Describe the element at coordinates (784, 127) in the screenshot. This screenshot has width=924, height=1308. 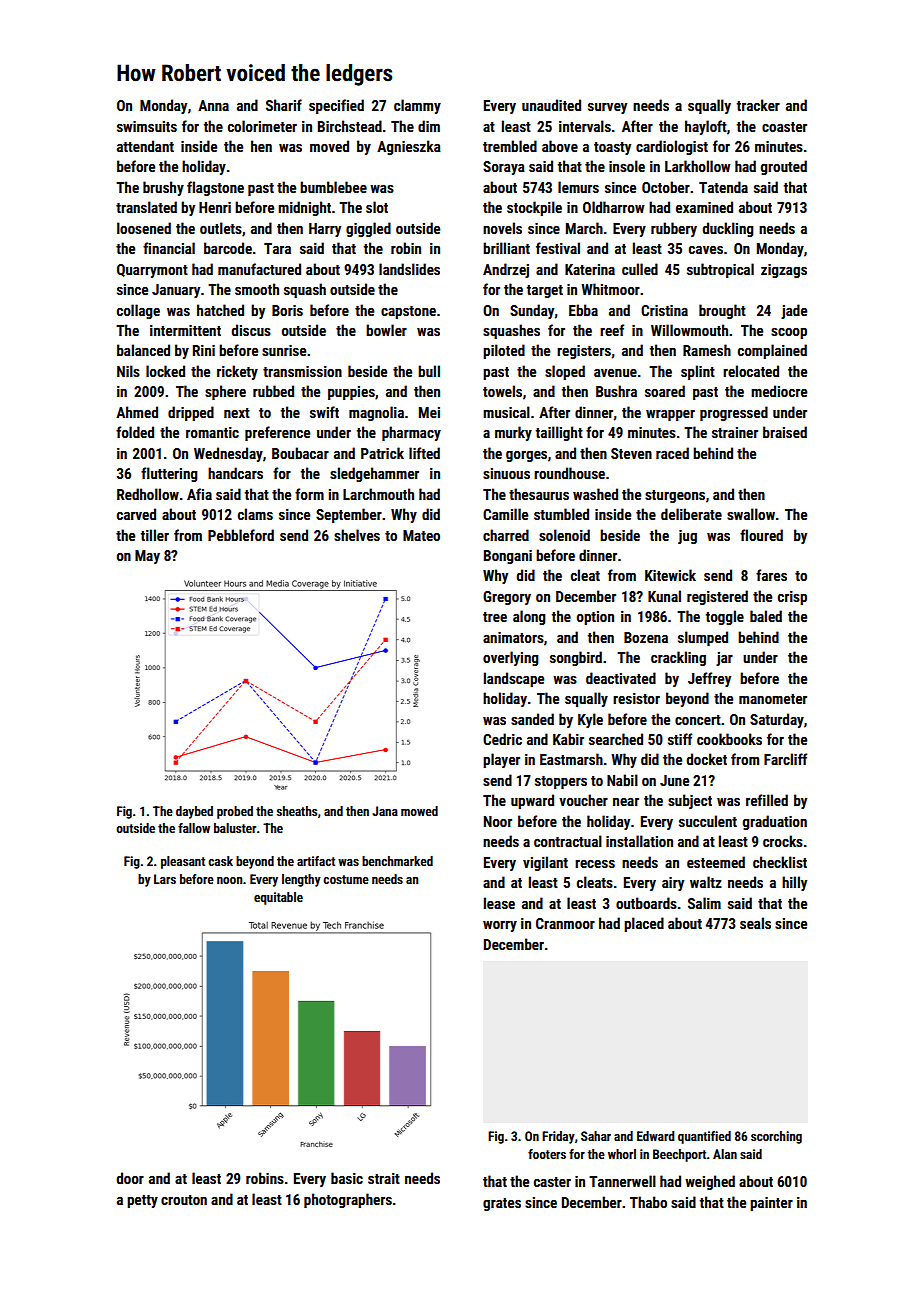
I see `coaster` at that location.
